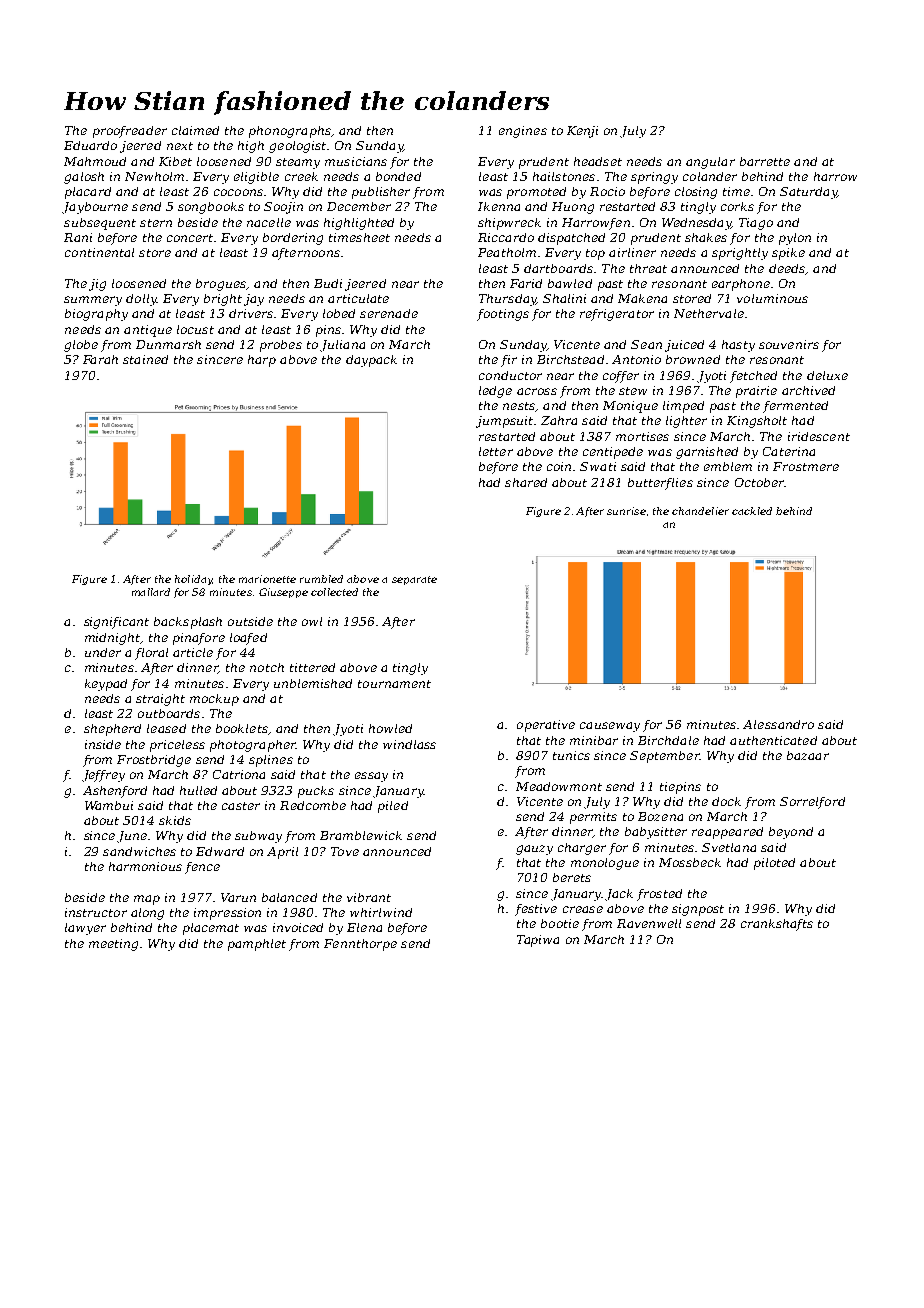 This page has height=1308, width=924. I want to click on rumbled, so click(321, 579).
